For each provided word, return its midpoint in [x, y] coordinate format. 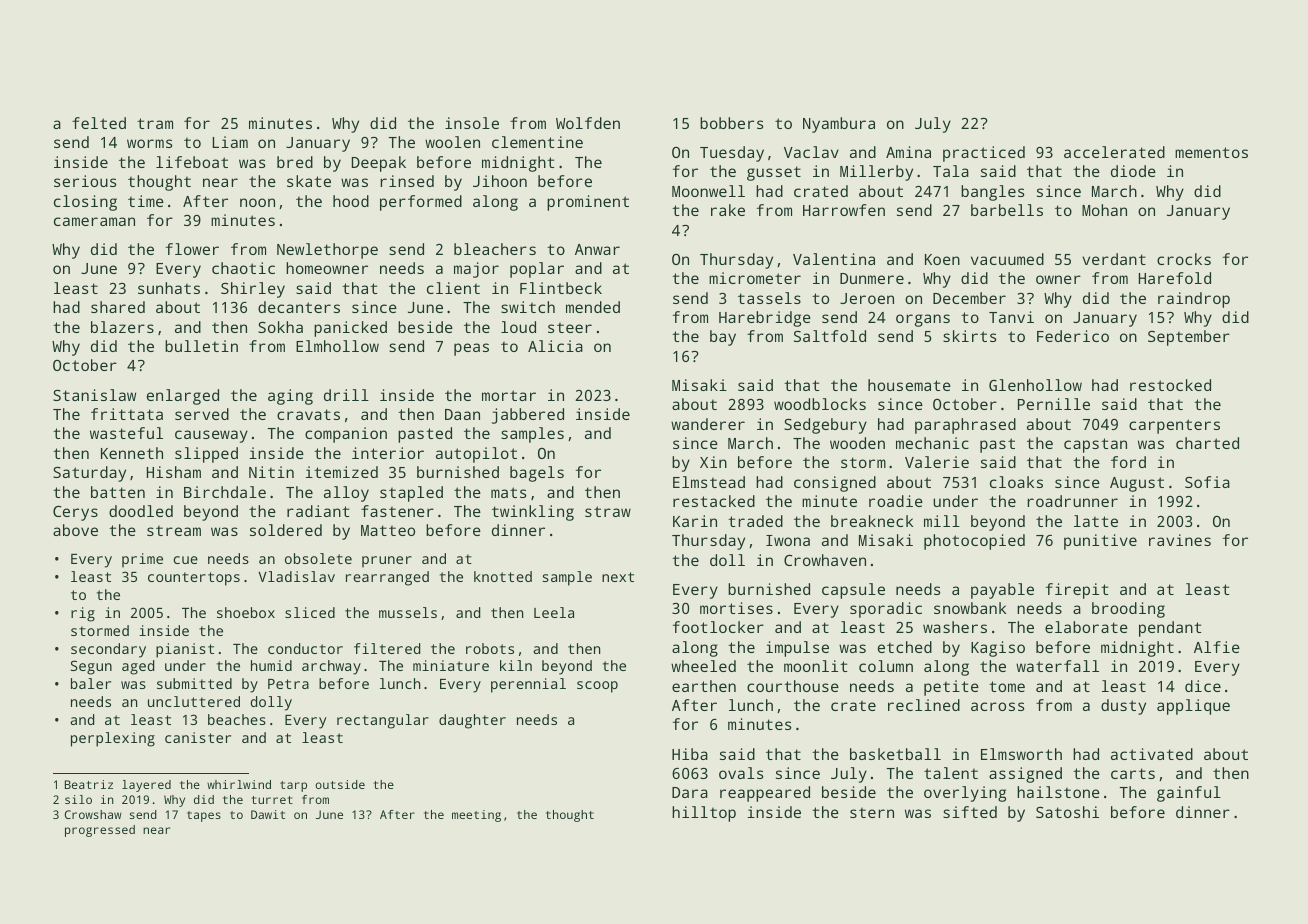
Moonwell [708, 191]
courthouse [793, 686]
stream [174, 530]
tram [155, 123]
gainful [1189, 794]
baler [91, 683]
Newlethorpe [327, 251]
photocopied [974, 542]
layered [146, 786]
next [618, 577]
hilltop [704, 814]
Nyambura [839, 125]
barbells [1007, 210]
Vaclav [811, 152]
